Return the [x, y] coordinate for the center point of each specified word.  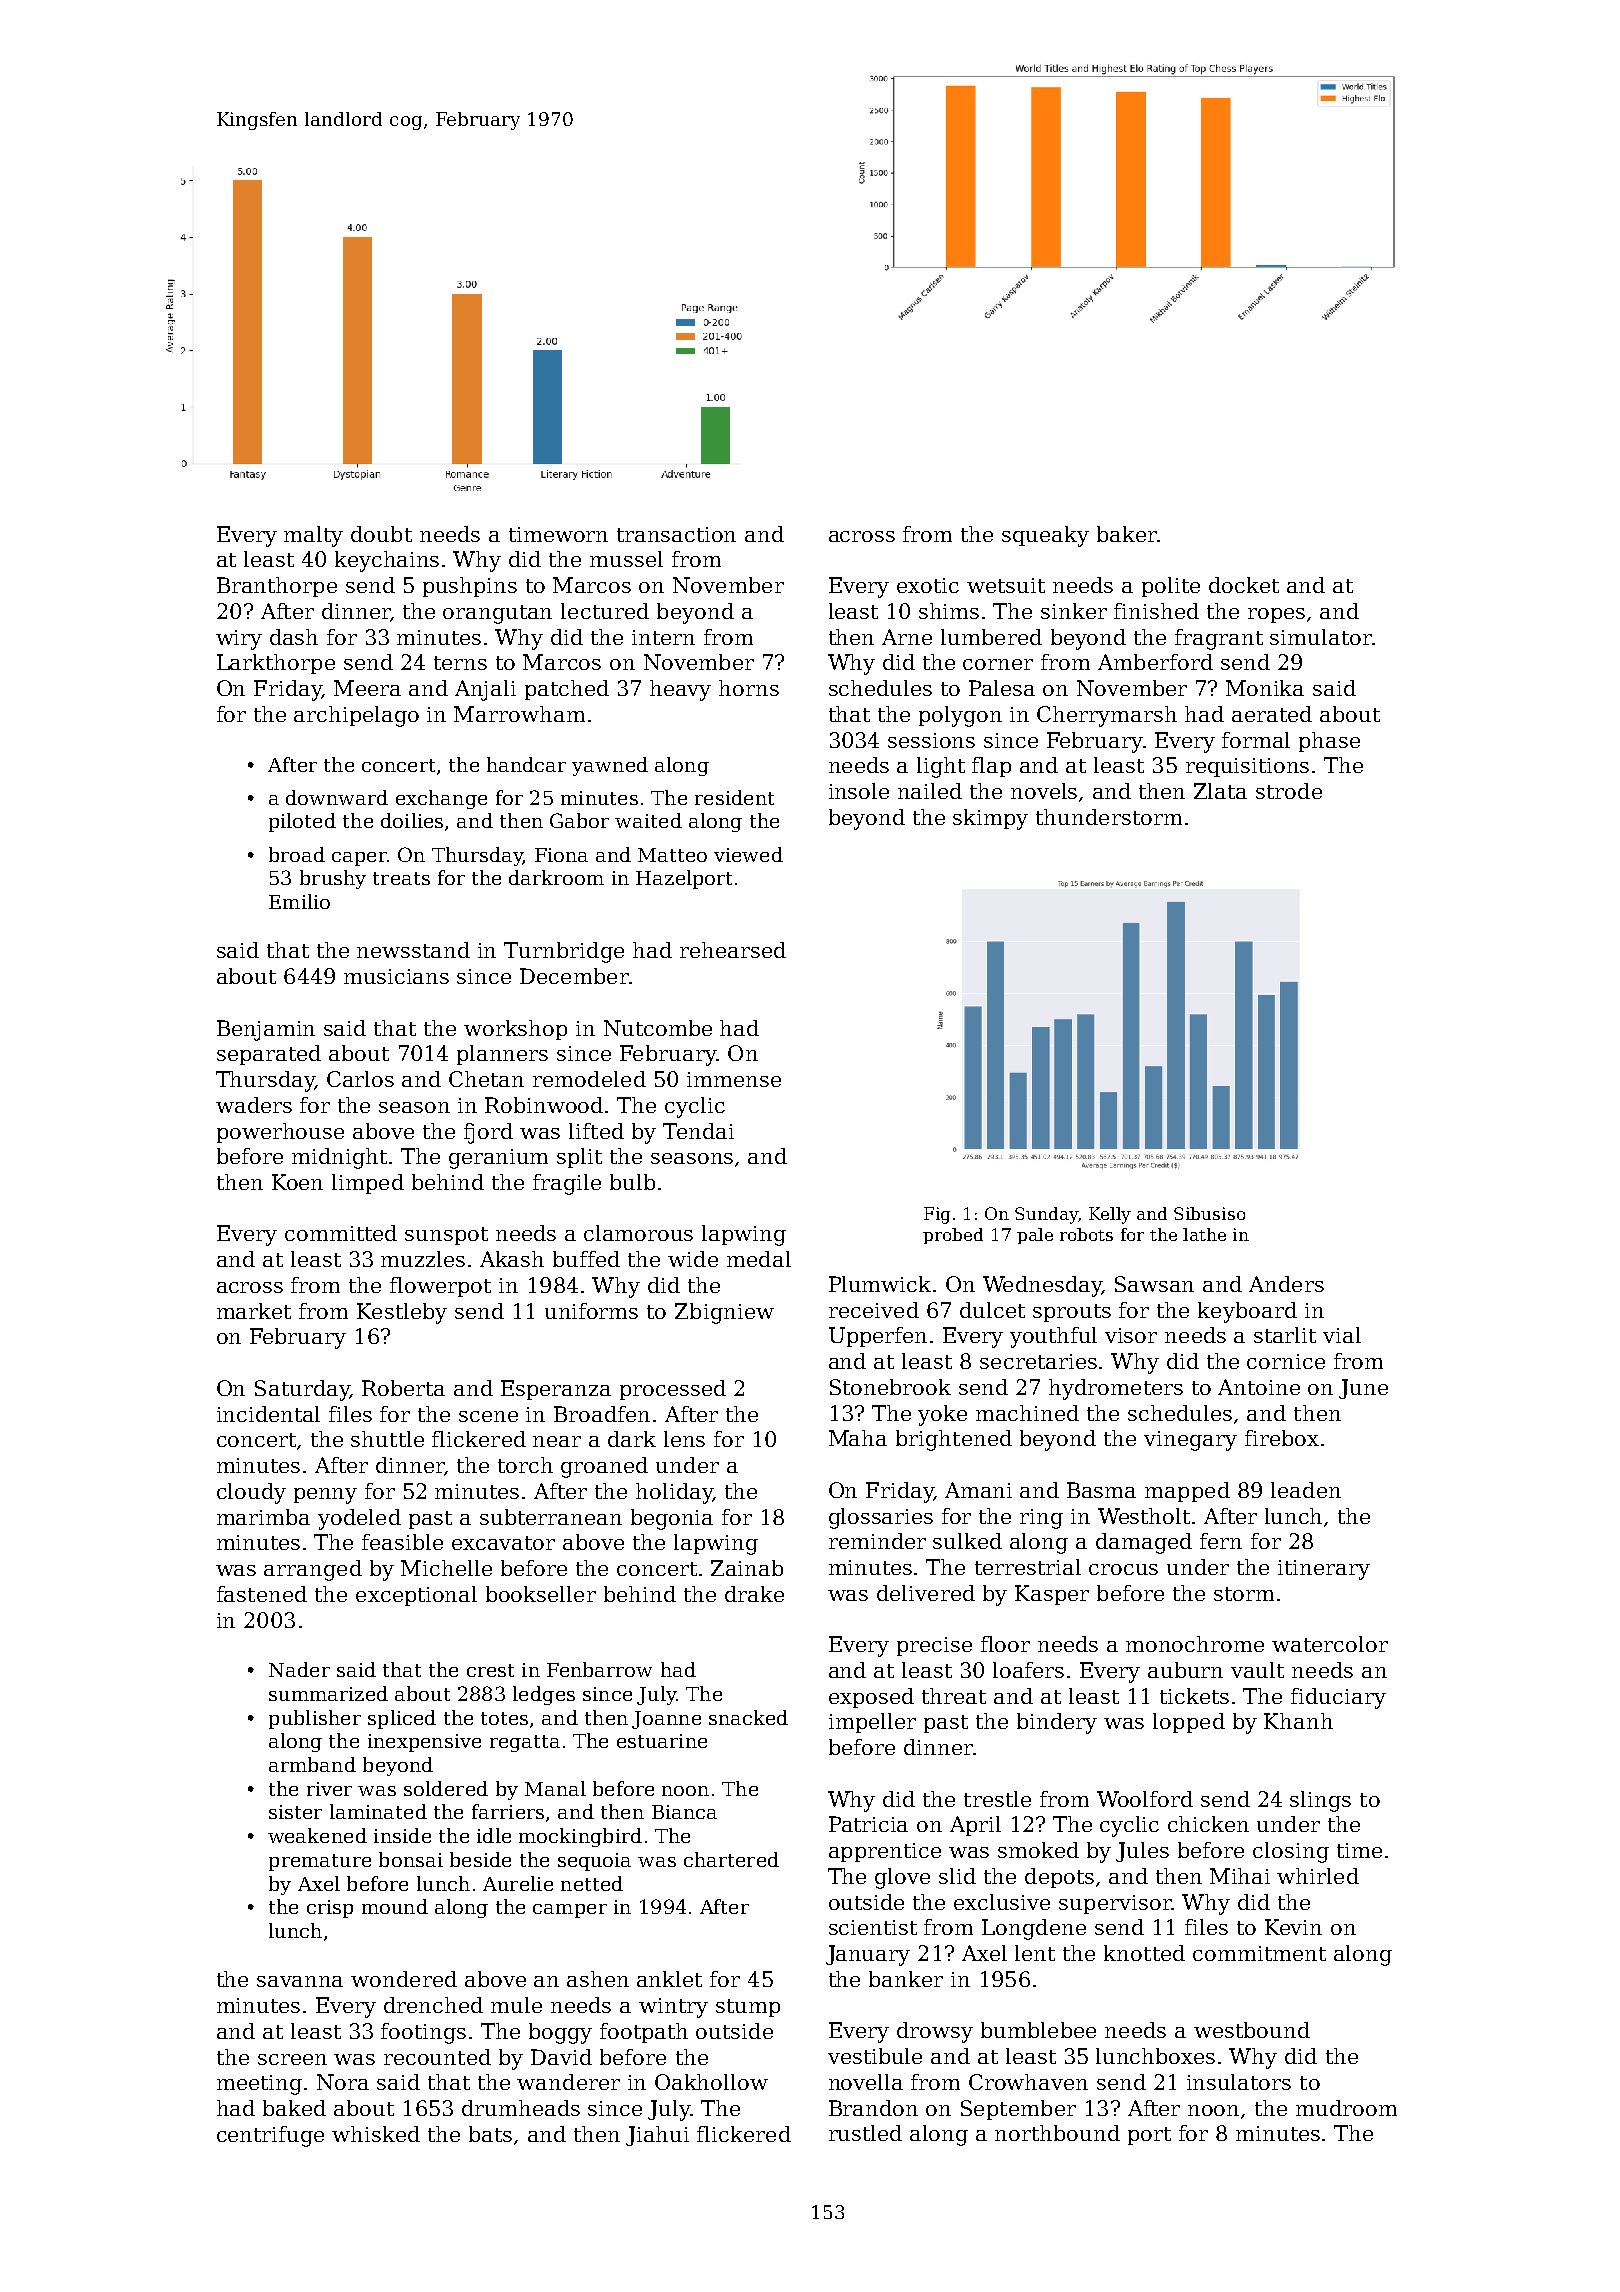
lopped [1189, 1723]
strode [1289, 791]
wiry [239, 640]
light [941, 767]
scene [488, 1416]
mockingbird [580, 1837]
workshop [515, 1030]
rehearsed [733, 950]
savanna [300, 1981]
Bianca [684, 1812]
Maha [858, 1438]
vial [1342, 1335]
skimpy [990, 819]
